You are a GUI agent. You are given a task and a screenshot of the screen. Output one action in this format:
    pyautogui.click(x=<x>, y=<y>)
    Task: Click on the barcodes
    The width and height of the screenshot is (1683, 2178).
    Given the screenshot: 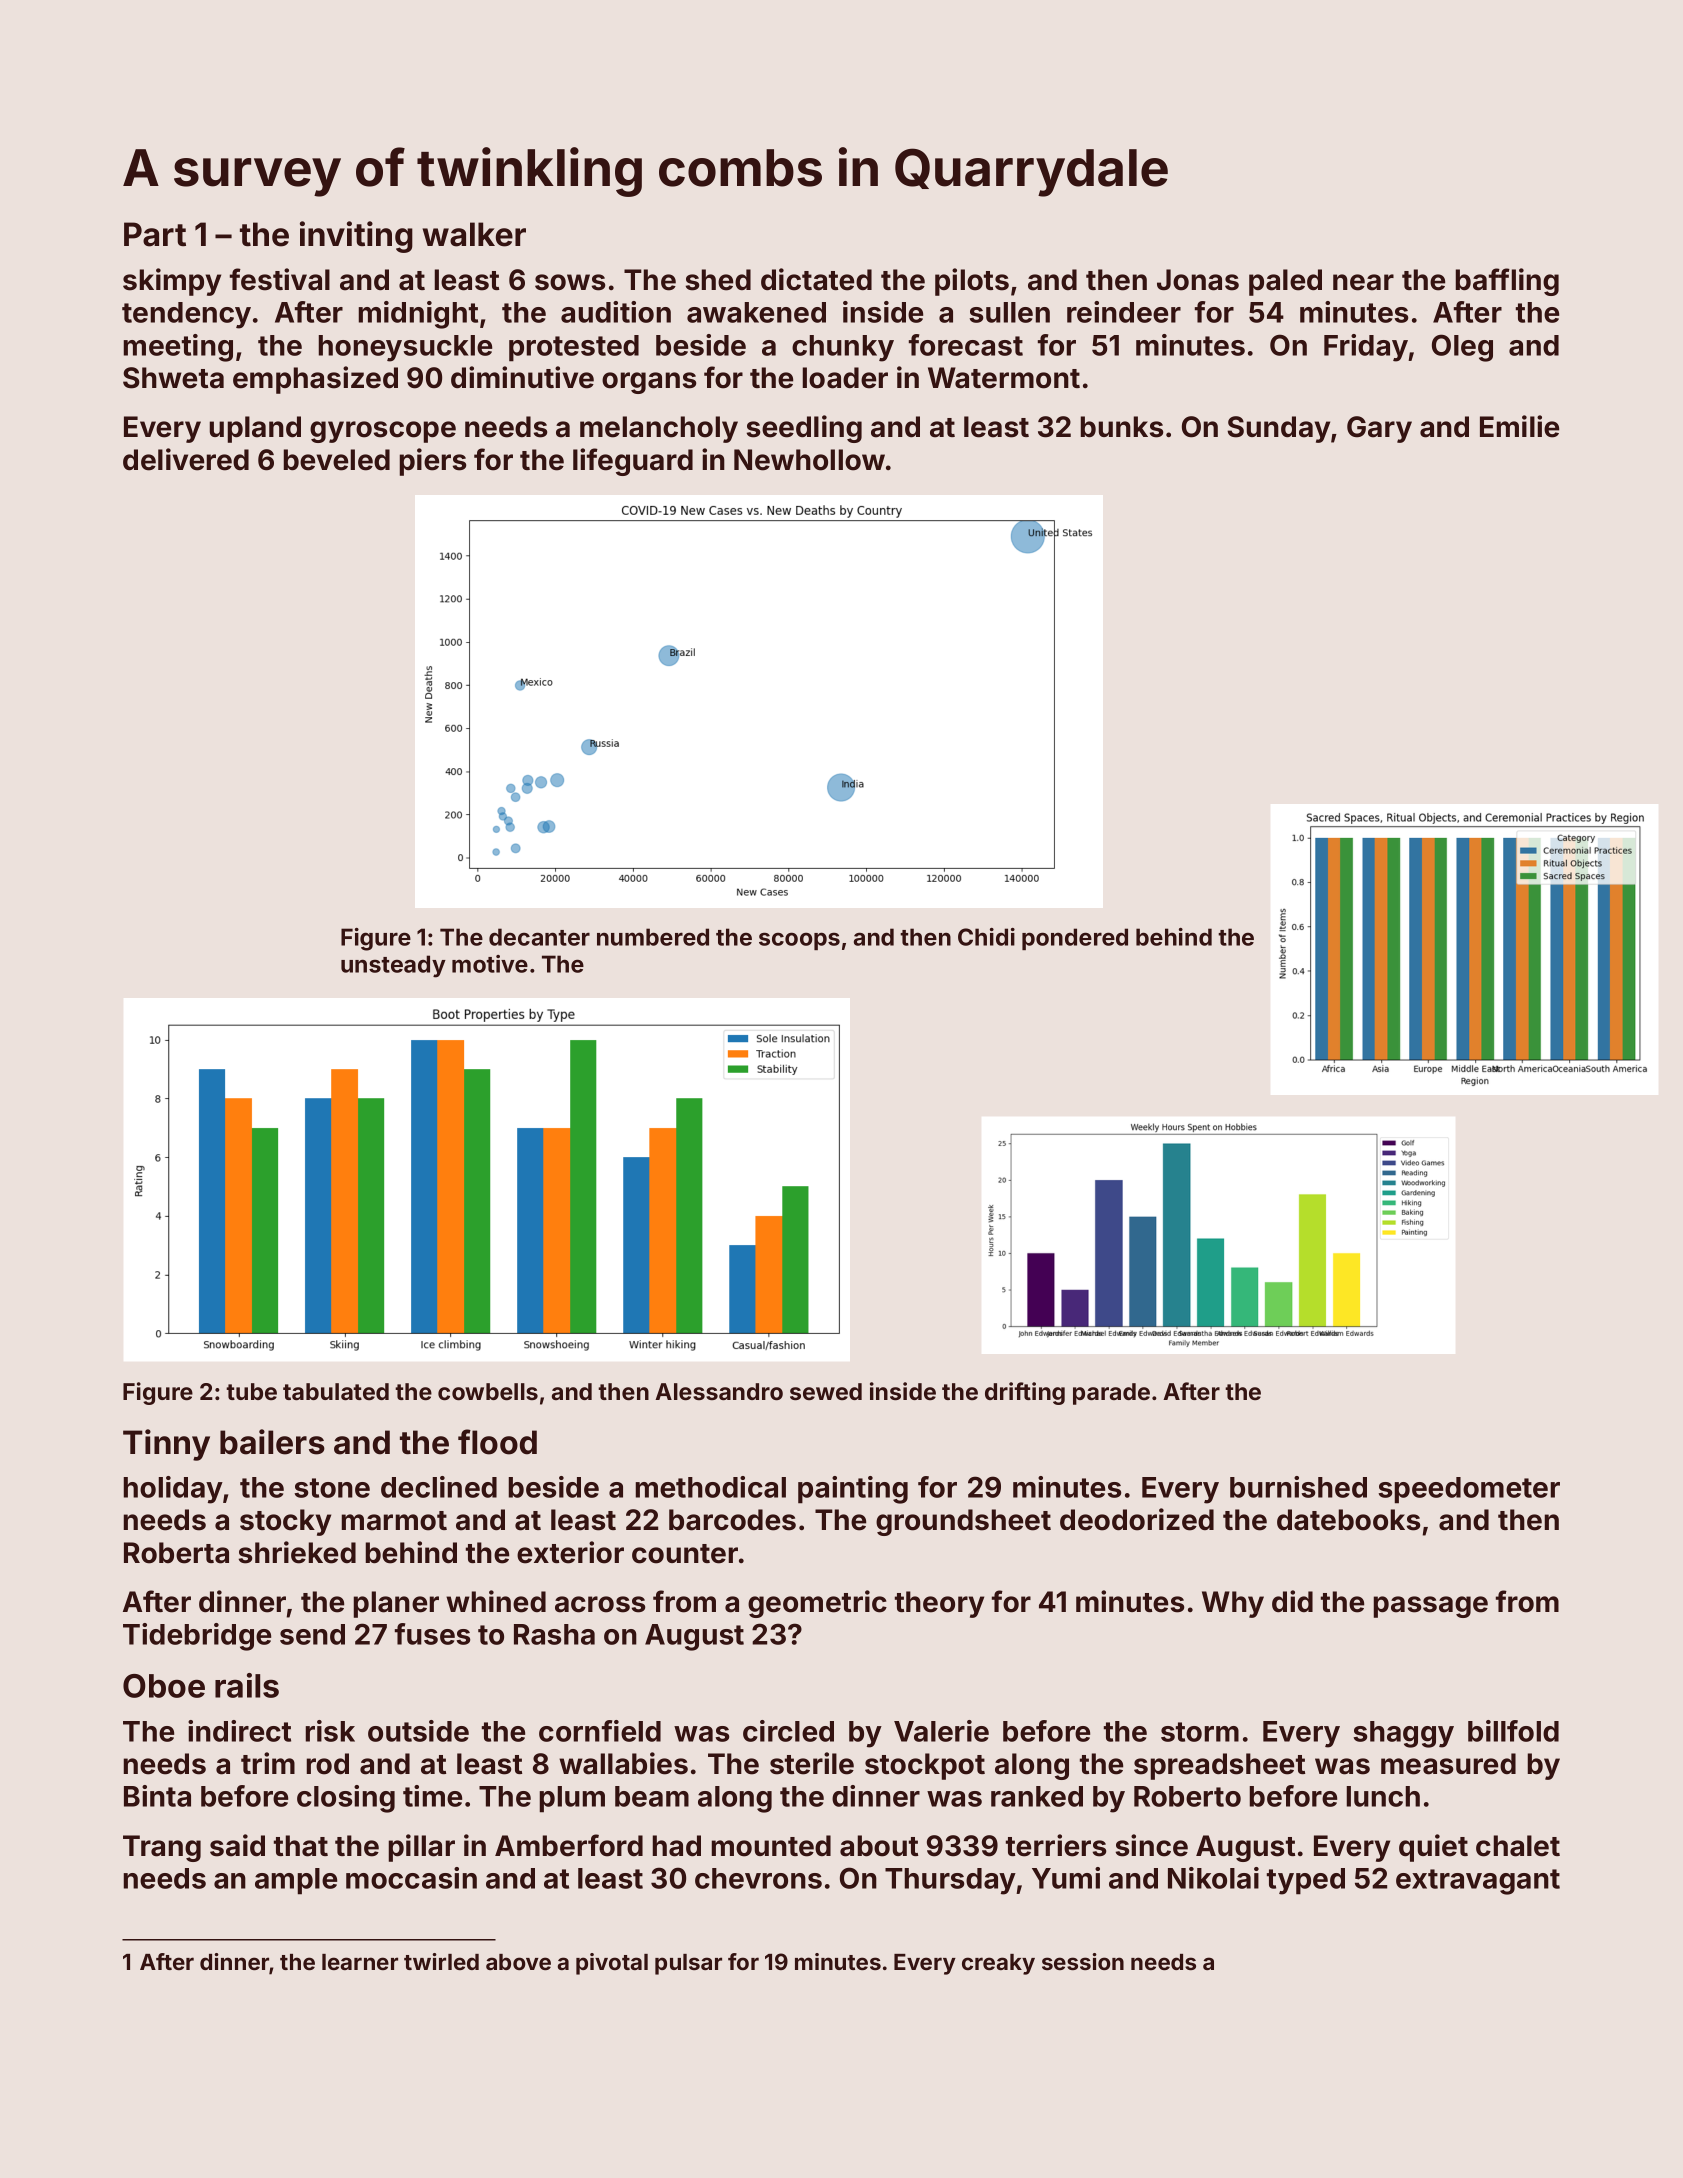 What is the action you would take?
    pyautogui.click(x=732, y=1520)
